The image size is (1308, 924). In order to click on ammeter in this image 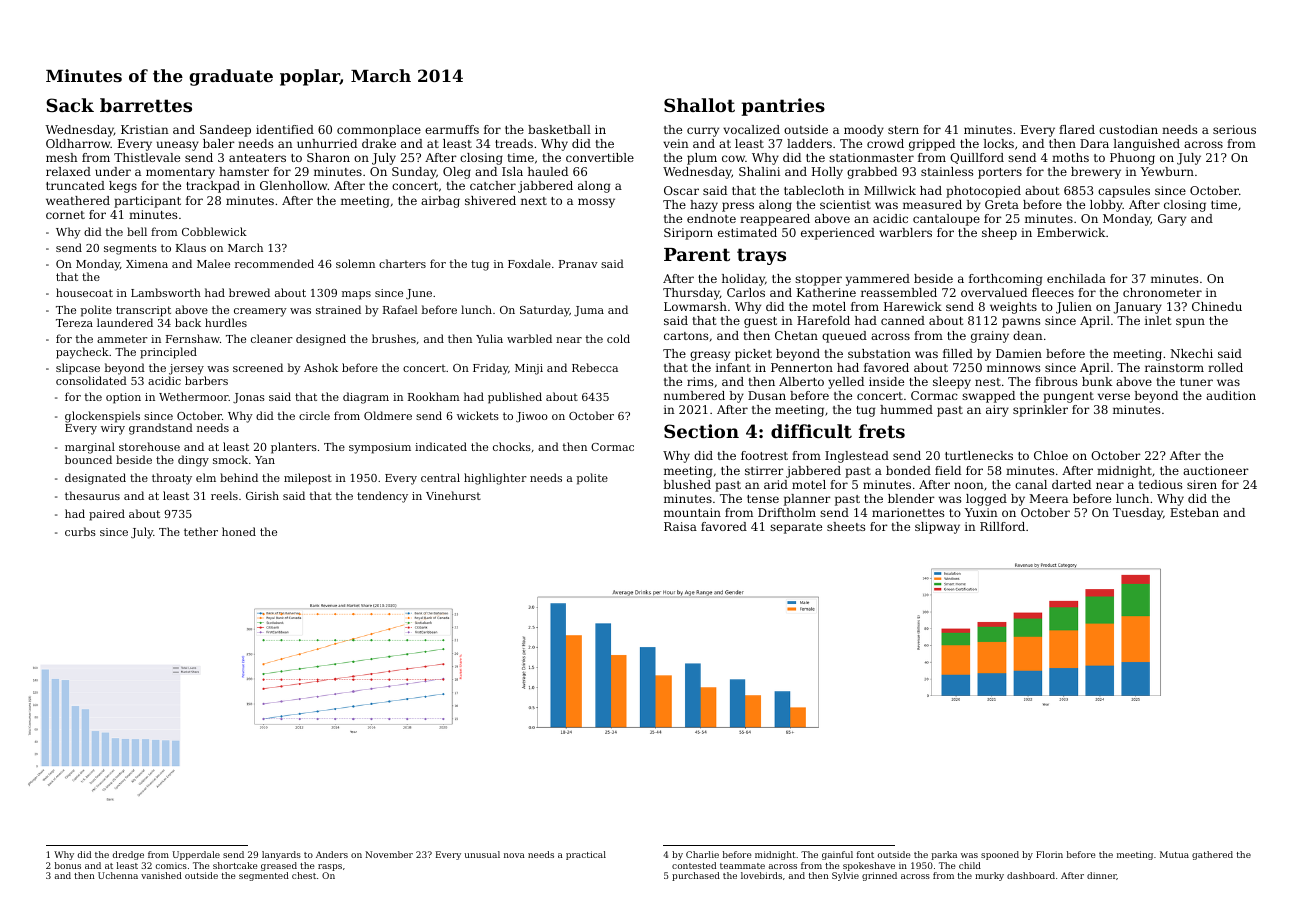, I will do `click(122, 339)`.
